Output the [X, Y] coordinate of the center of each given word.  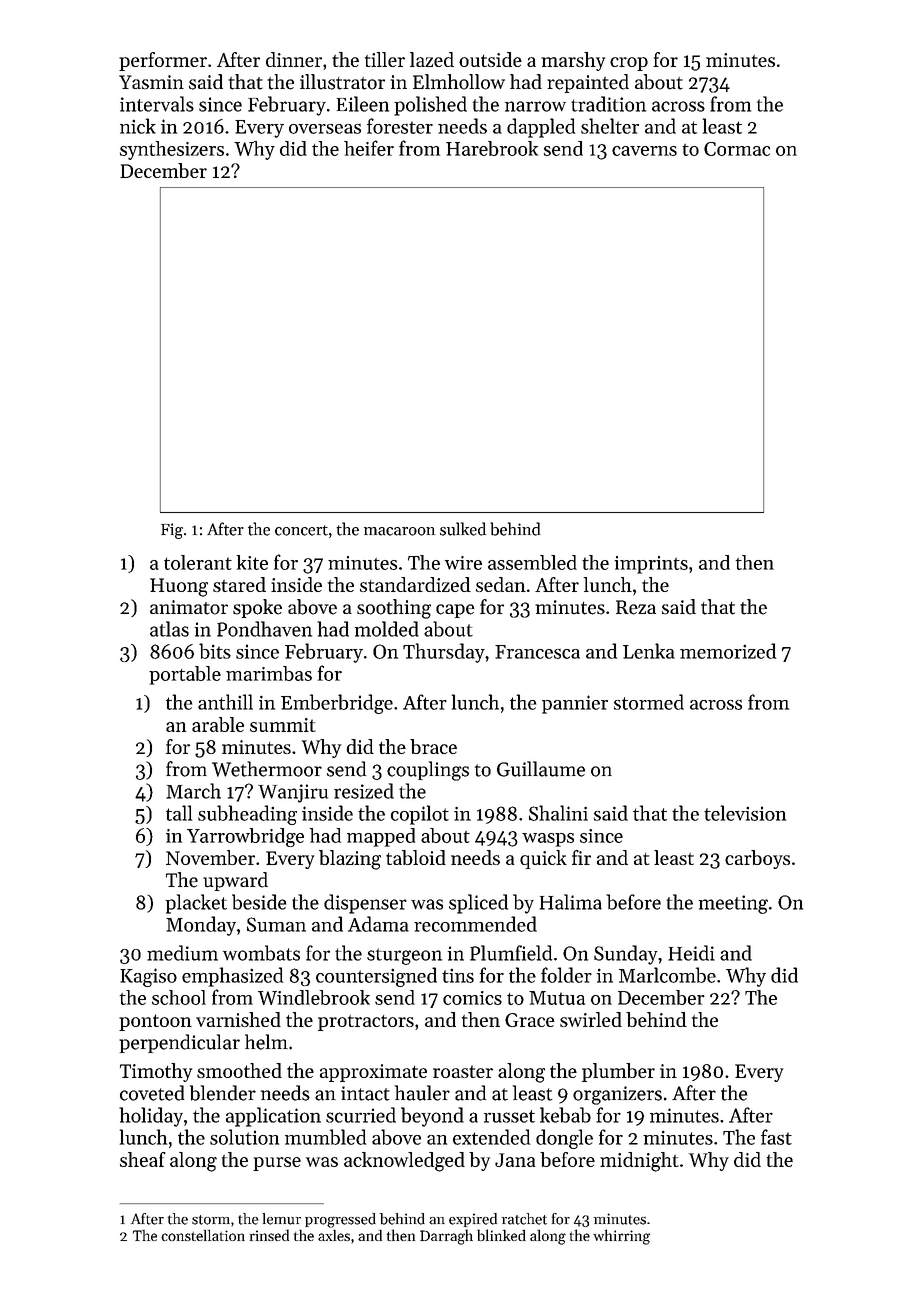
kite [252, 562]
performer [163, 61]
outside [490, 59]
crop [629, 64]
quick [543, 859]
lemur [282, 1219]
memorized [728, 651]
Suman [276, 924]
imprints [651, 565]
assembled [532, 562]
